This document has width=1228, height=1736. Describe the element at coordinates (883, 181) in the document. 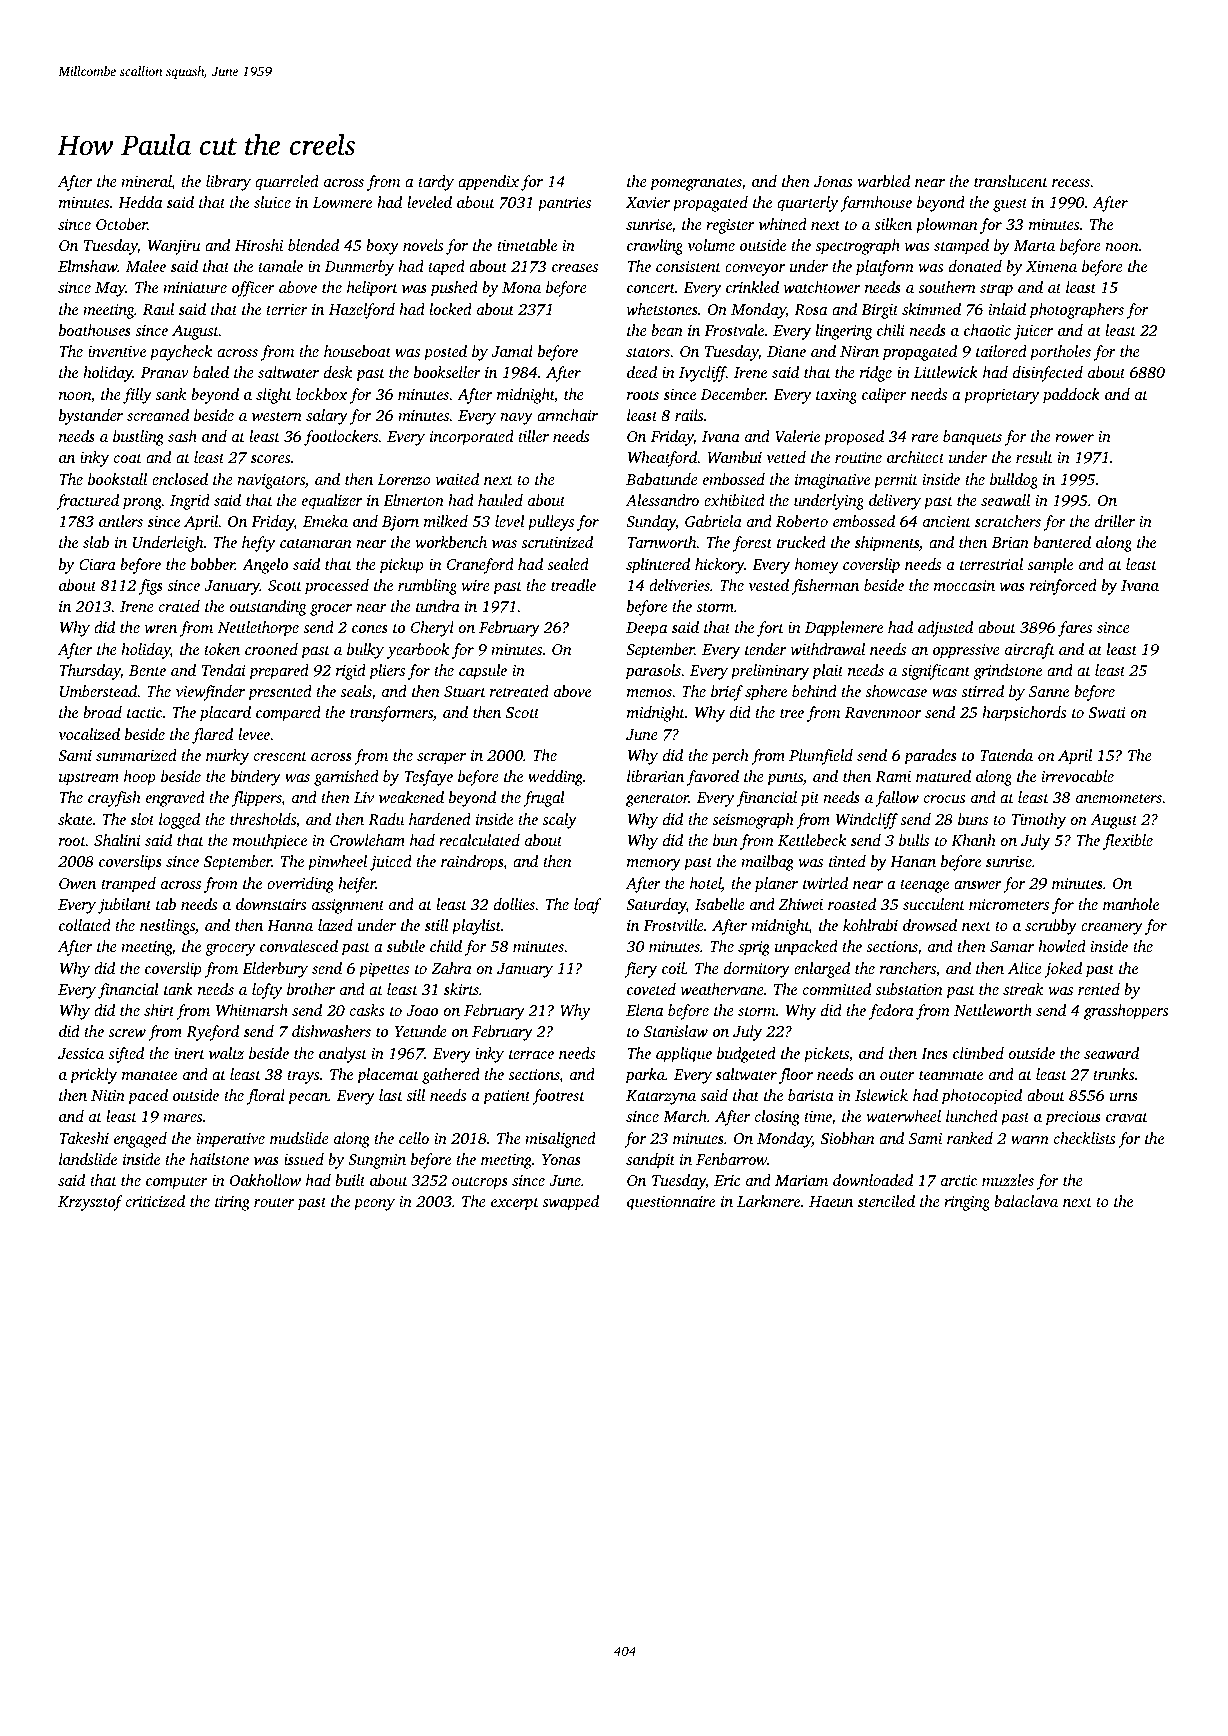

I see `warbled` at that location.
